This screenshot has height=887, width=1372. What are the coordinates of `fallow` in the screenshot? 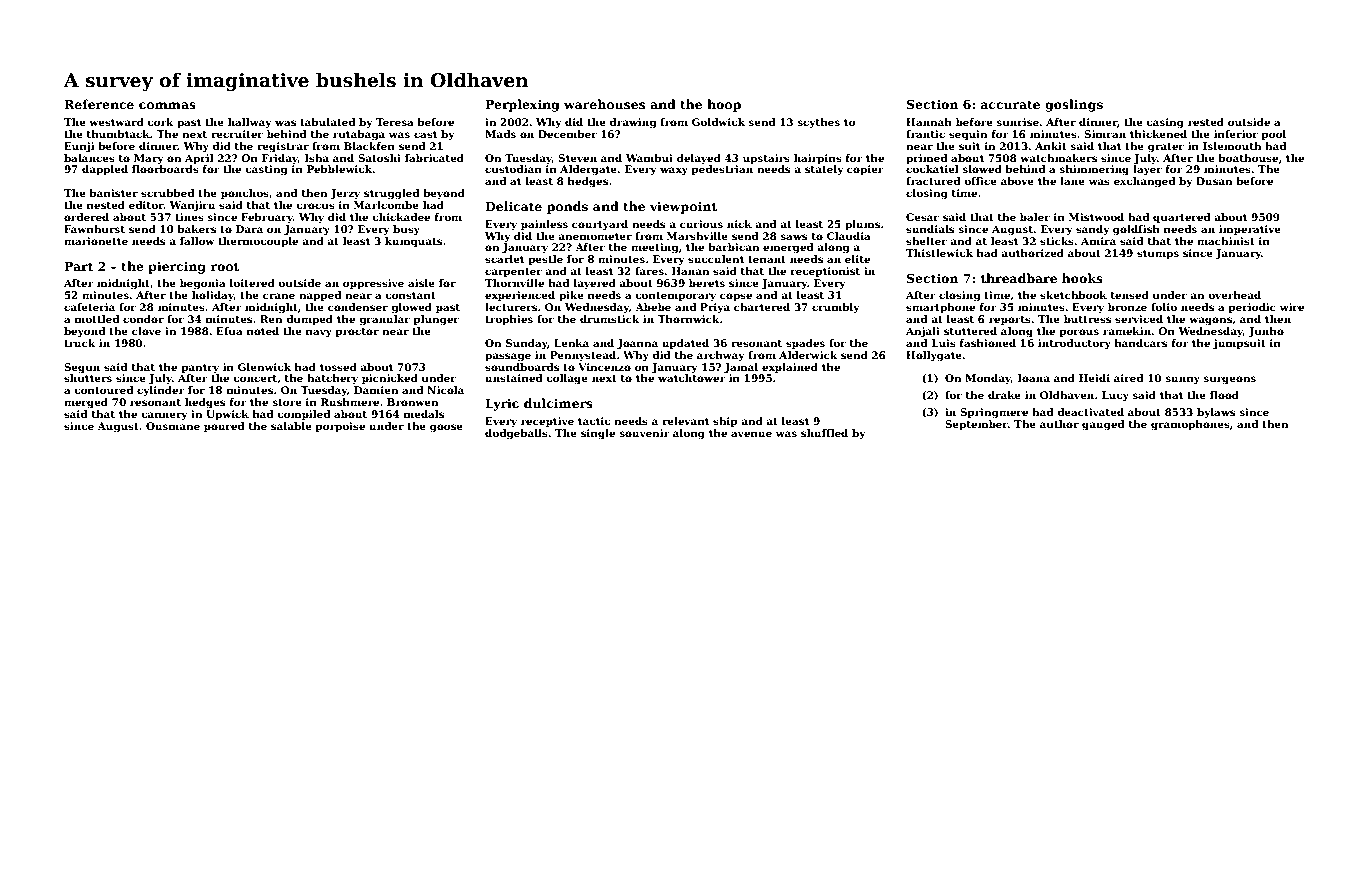 It's located at (197, 241).
